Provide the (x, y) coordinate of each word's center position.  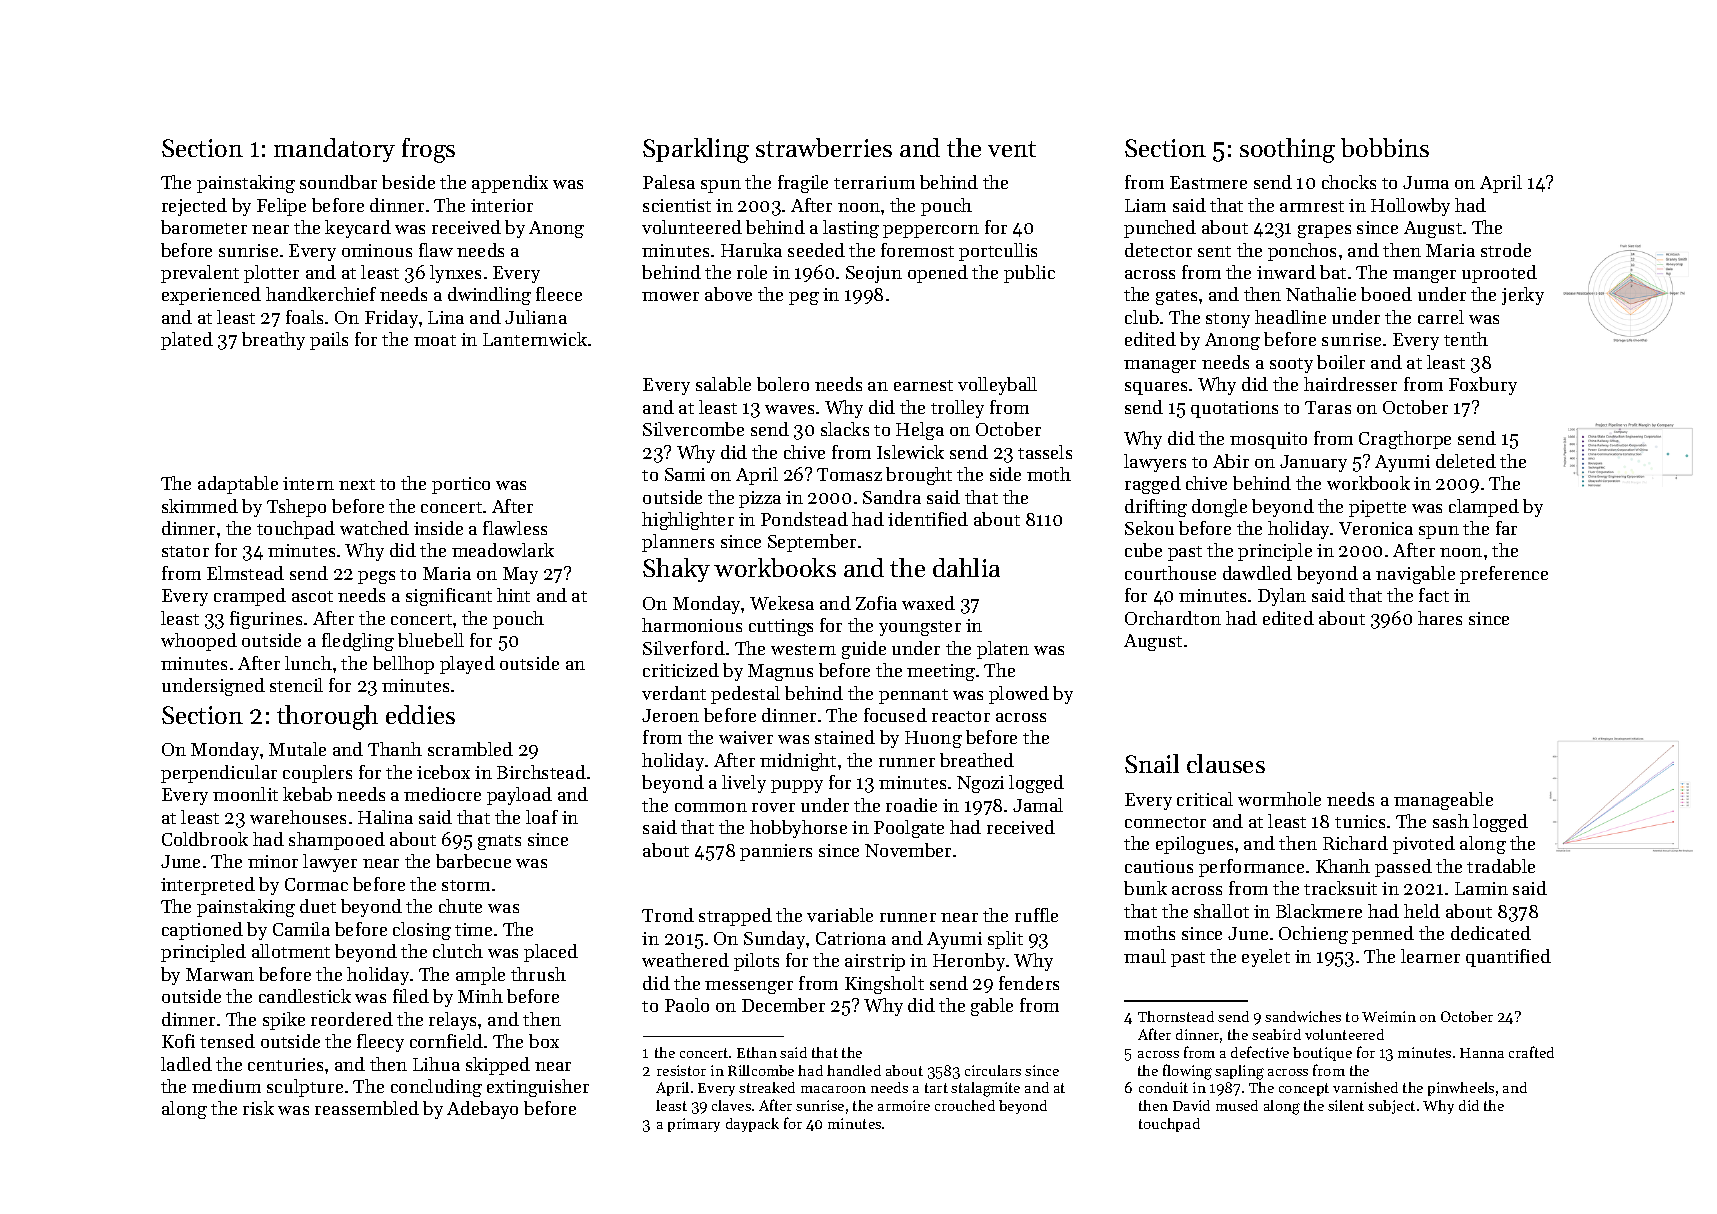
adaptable (238, 485)
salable (723, 384)
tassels (1045, 452)
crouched (965, 1105)
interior (502, 205)
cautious (1159, 866)
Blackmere (1319, 911)
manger (1424, 276)
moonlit (245, 794)
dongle (1219, 508)
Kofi (178, 1041)
